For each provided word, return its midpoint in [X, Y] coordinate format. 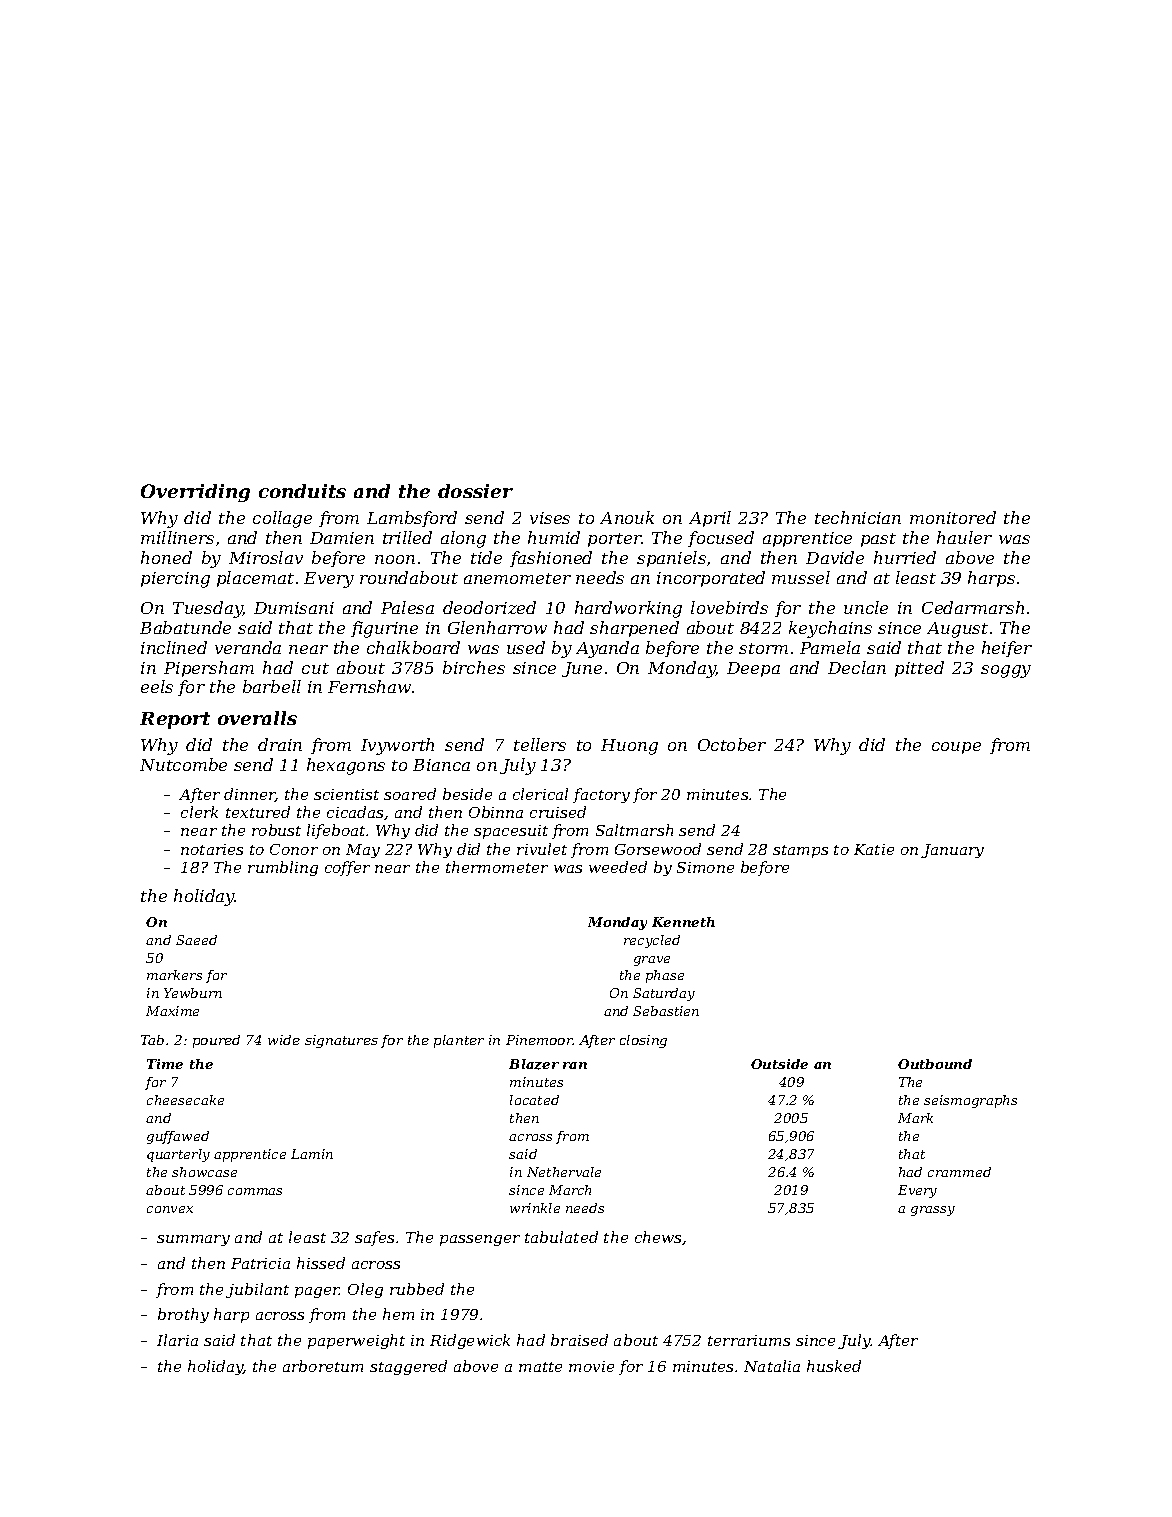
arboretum [323, 1366]
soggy [1006, 671]
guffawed [178, 1137]
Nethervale [564, 1172]
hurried [905, 557]
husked [834, 1366]
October [732, 744]
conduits [302, 491]
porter [615, 540]
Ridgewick [470, 1341]
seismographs [970, 1101]
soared [410, 794]
